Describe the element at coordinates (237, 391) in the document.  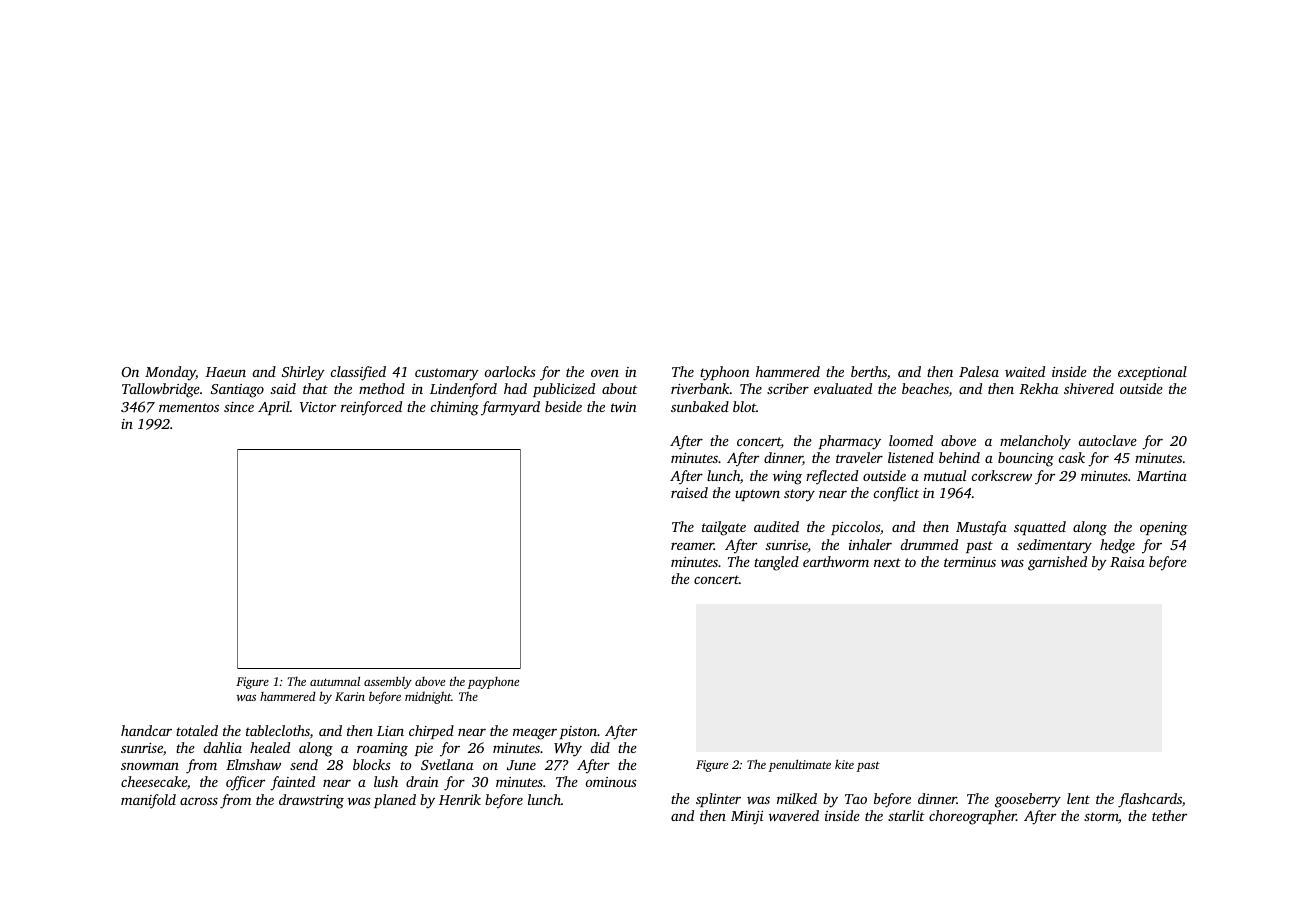
I see `Santiago` at that location.
